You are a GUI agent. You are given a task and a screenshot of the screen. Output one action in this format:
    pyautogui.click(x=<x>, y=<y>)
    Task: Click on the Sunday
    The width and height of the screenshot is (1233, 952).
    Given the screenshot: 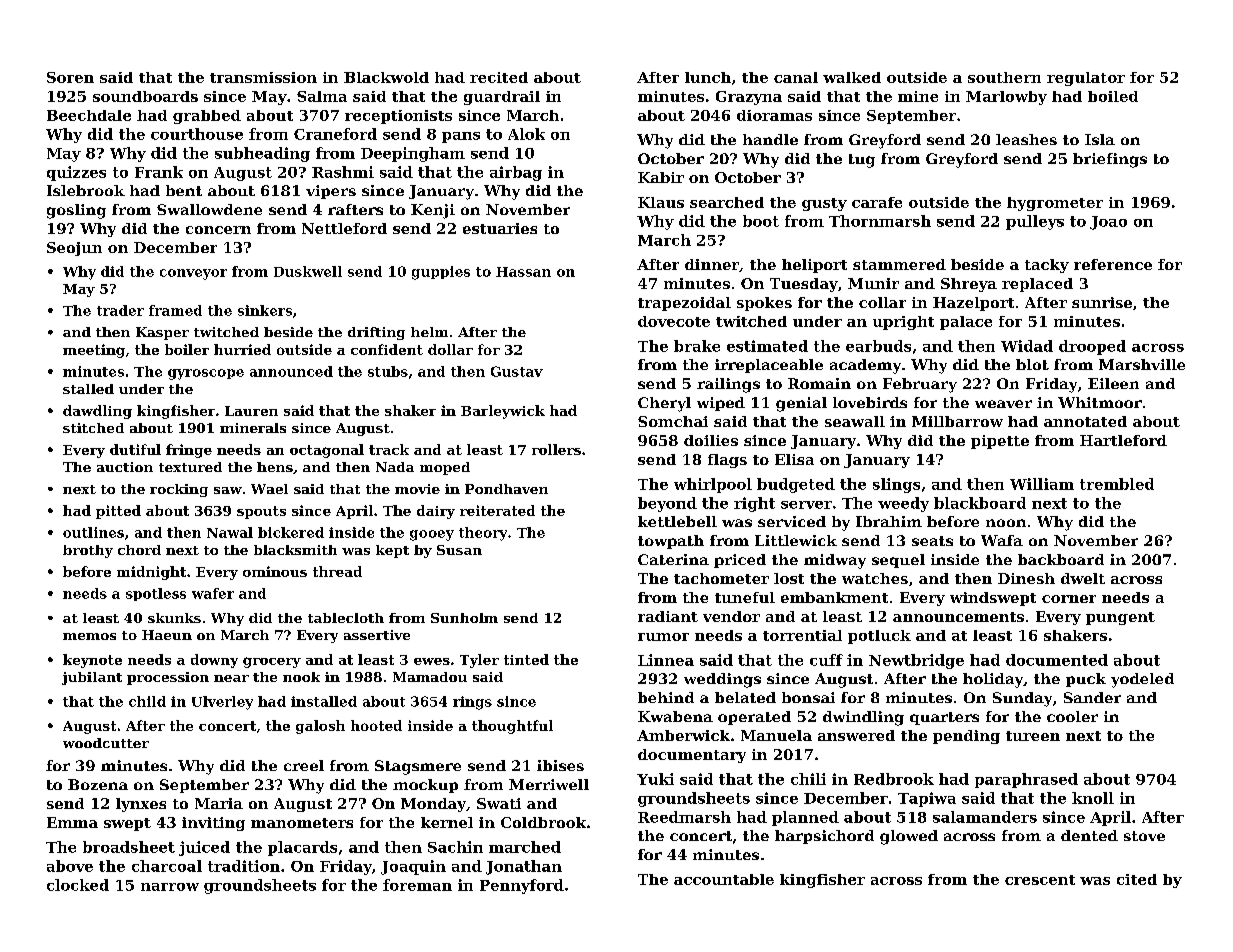 What is the action you would take?
    pyautogui.click(x=1022, y=699)
